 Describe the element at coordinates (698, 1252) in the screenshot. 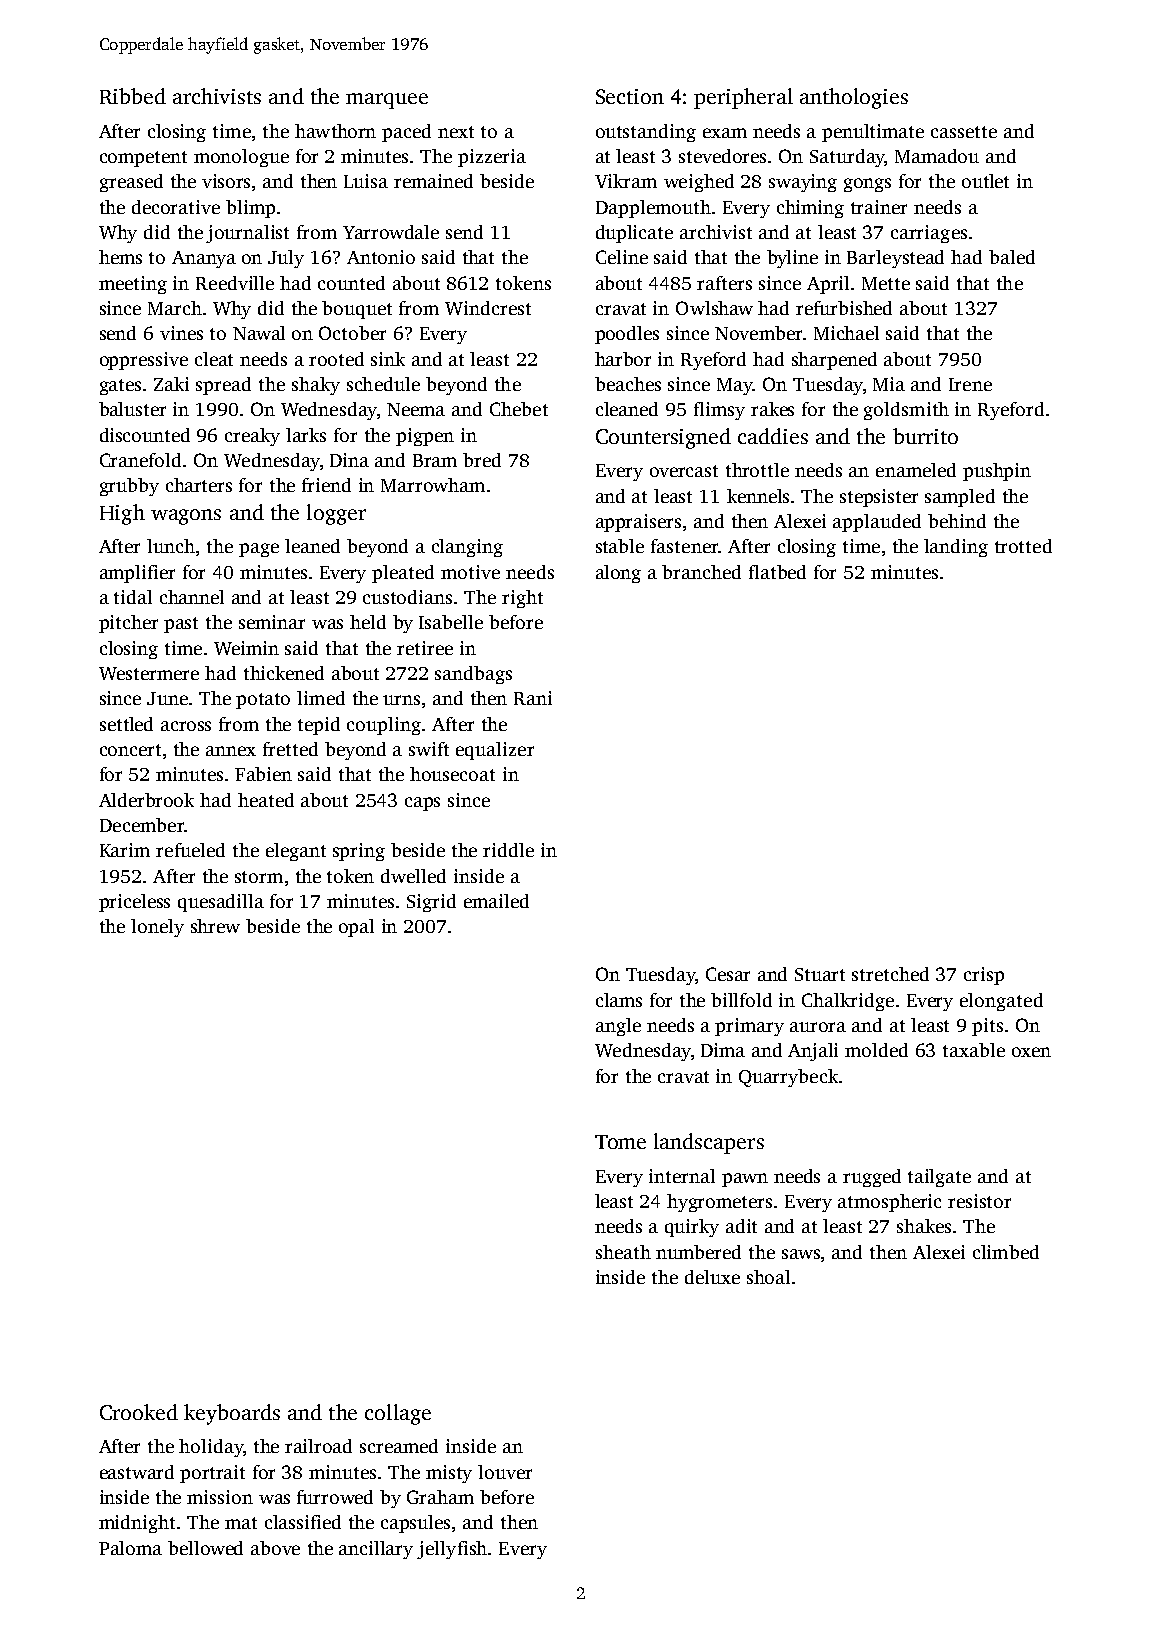

I see `numbered` at that location.
